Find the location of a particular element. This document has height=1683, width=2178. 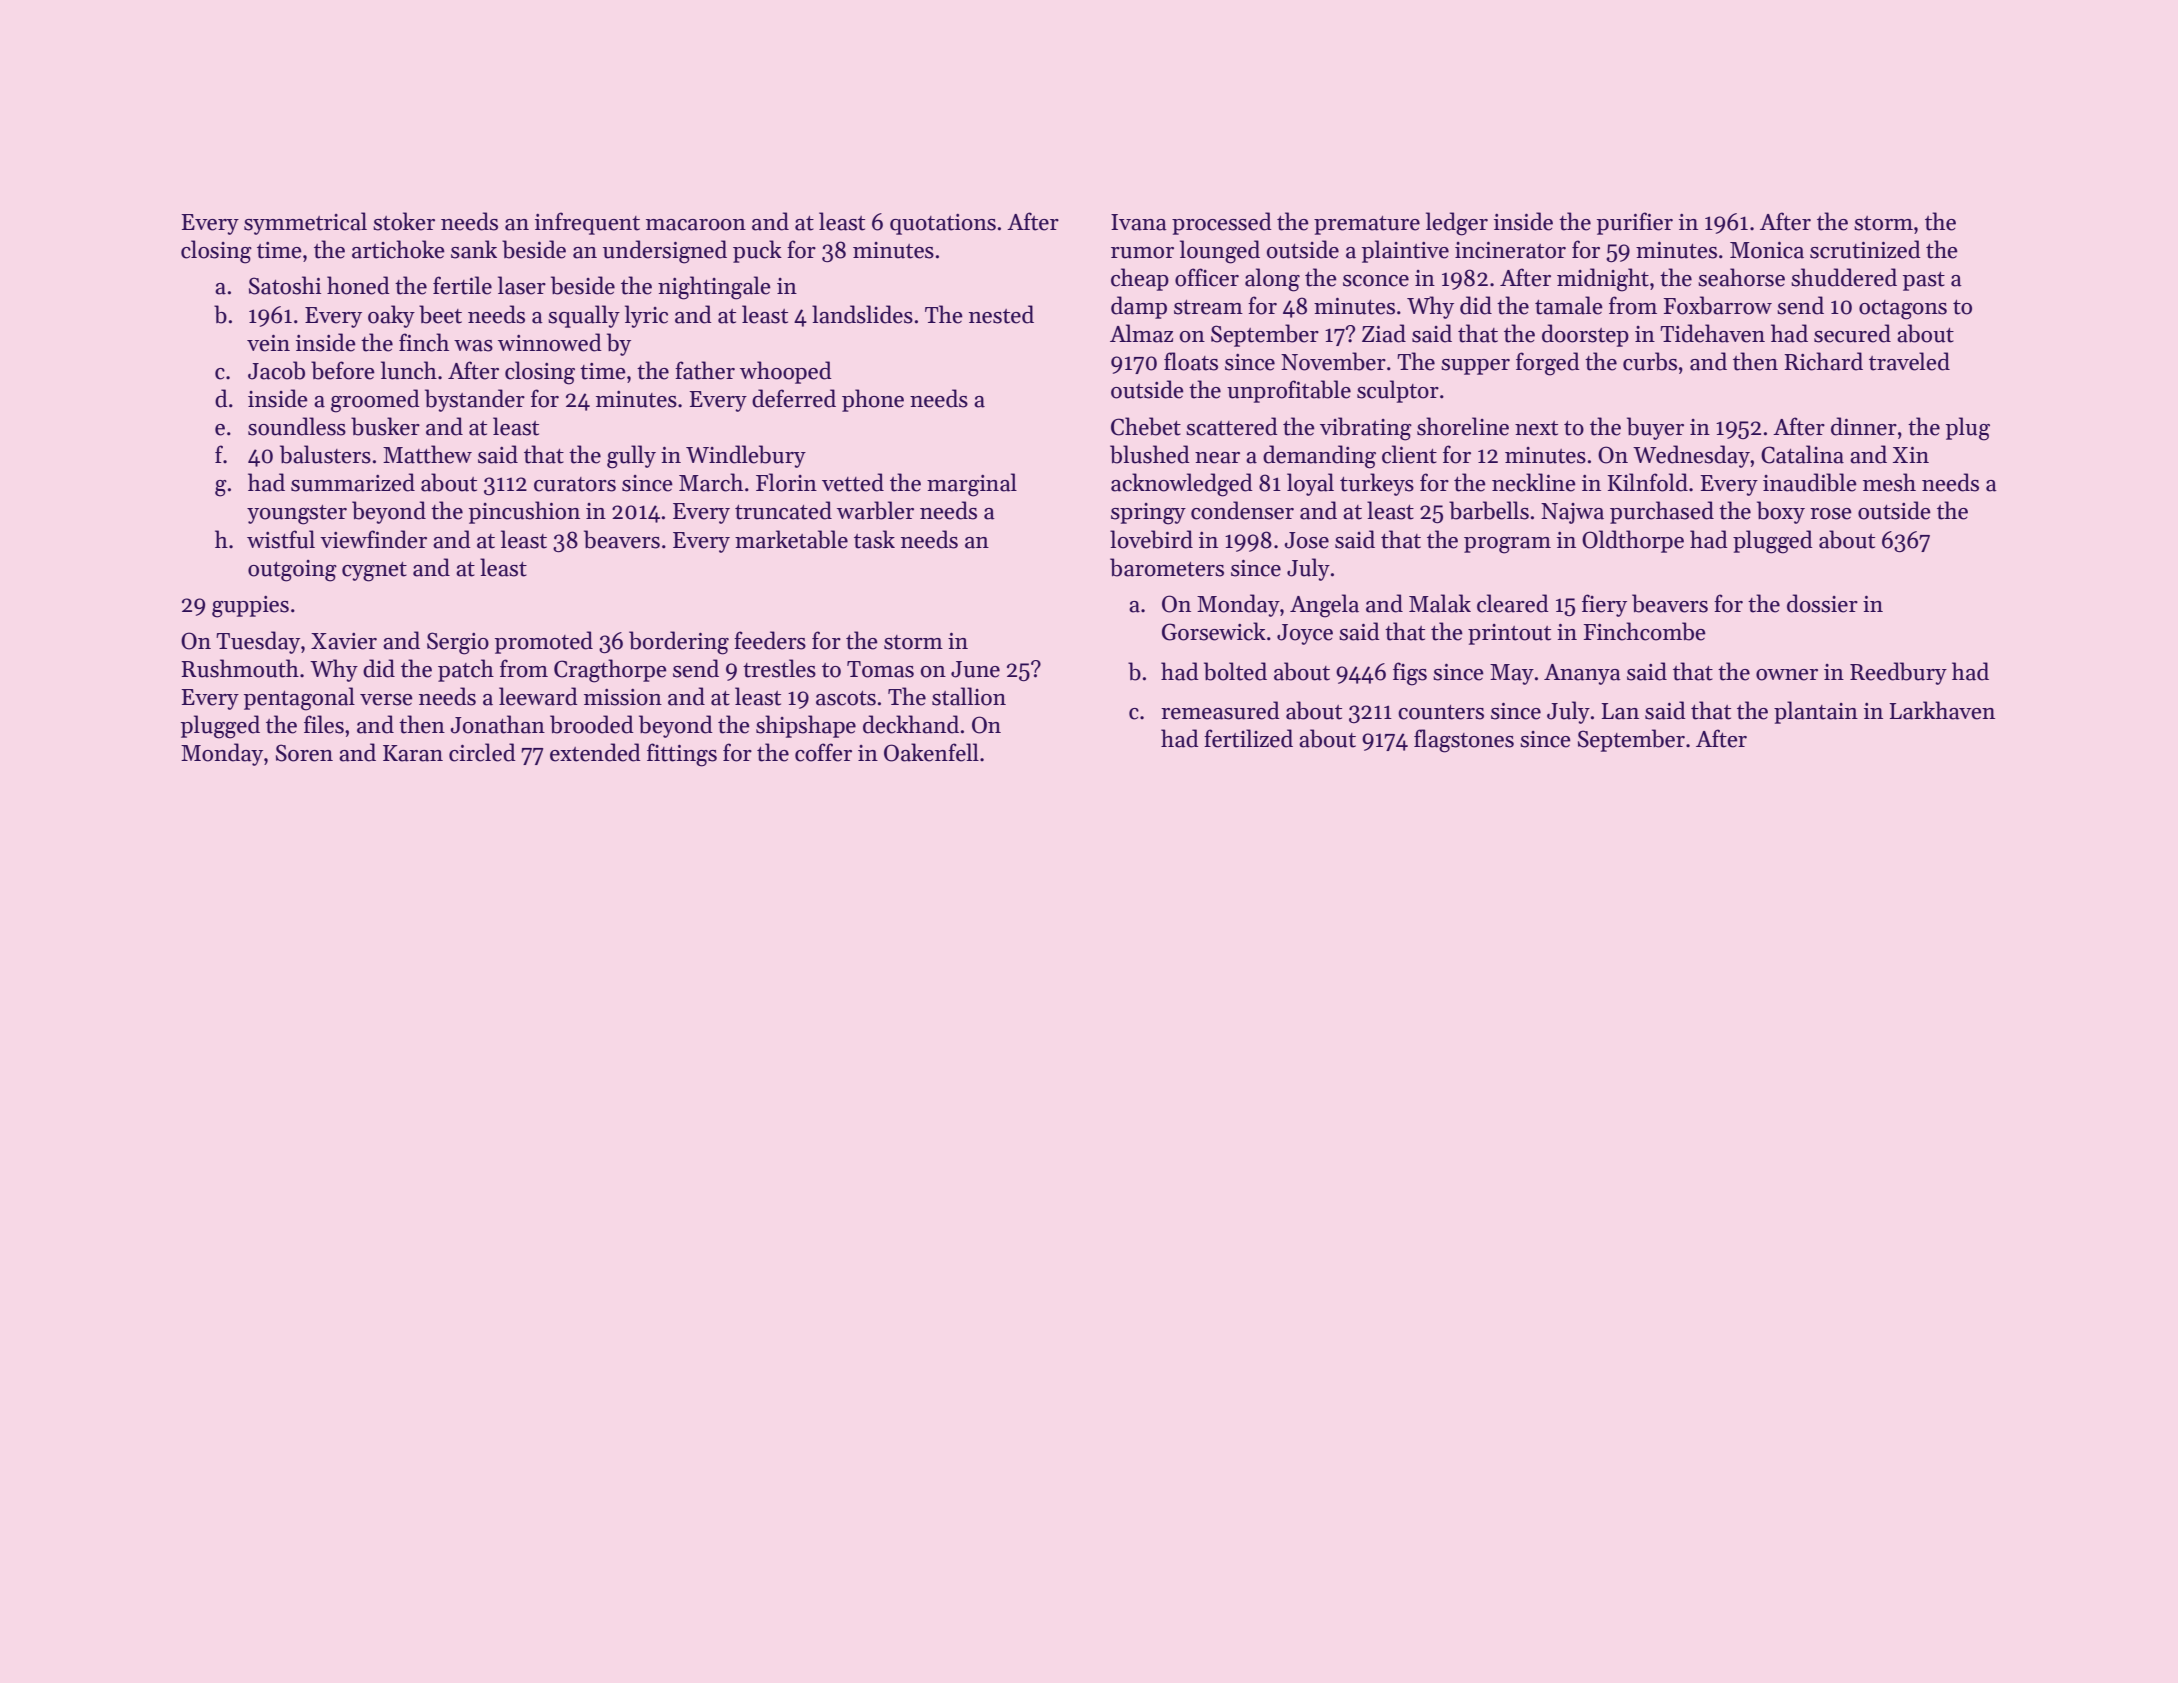

dossier is located at coordinates (1822, 603).
